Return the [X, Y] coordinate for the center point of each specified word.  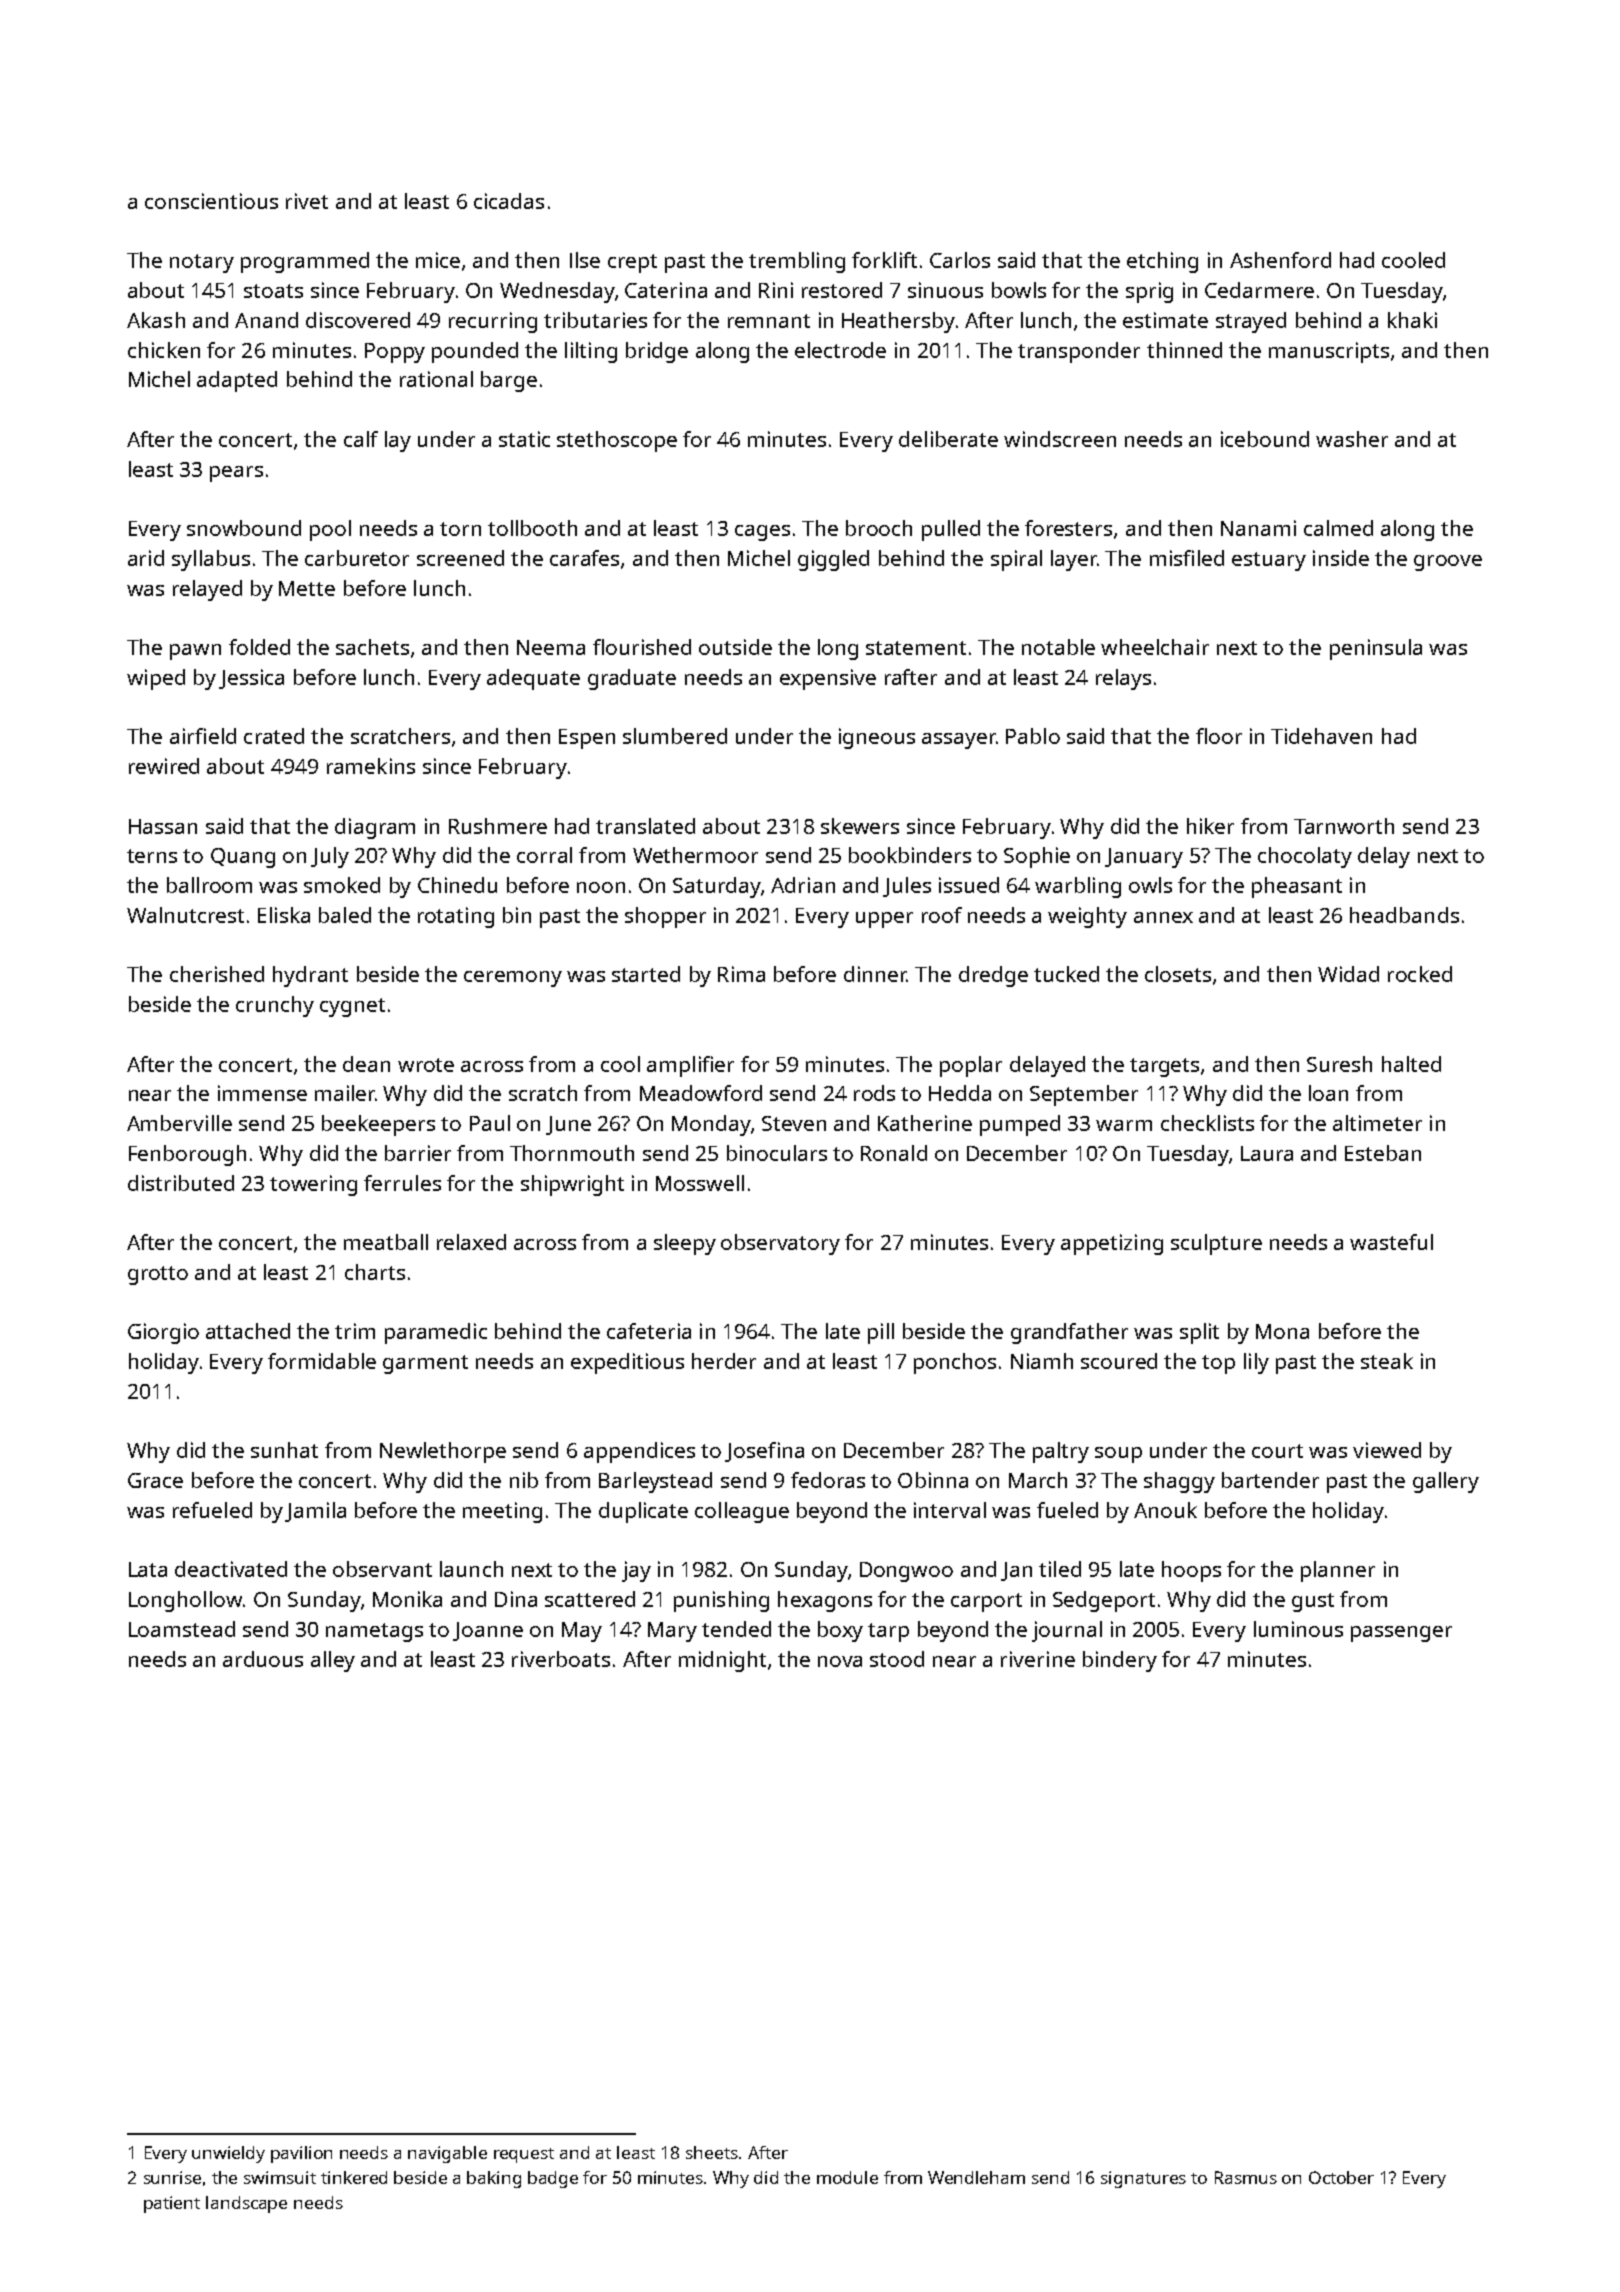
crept [632, 263]
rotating [456, 917]
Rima [741, 974]
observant [382, 1569]
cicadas [509, 201]
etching [1162, 262]
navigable [447, 2154]
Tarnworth [1344, 826]
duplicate [643, 1512]
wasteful [1391, 1242]
